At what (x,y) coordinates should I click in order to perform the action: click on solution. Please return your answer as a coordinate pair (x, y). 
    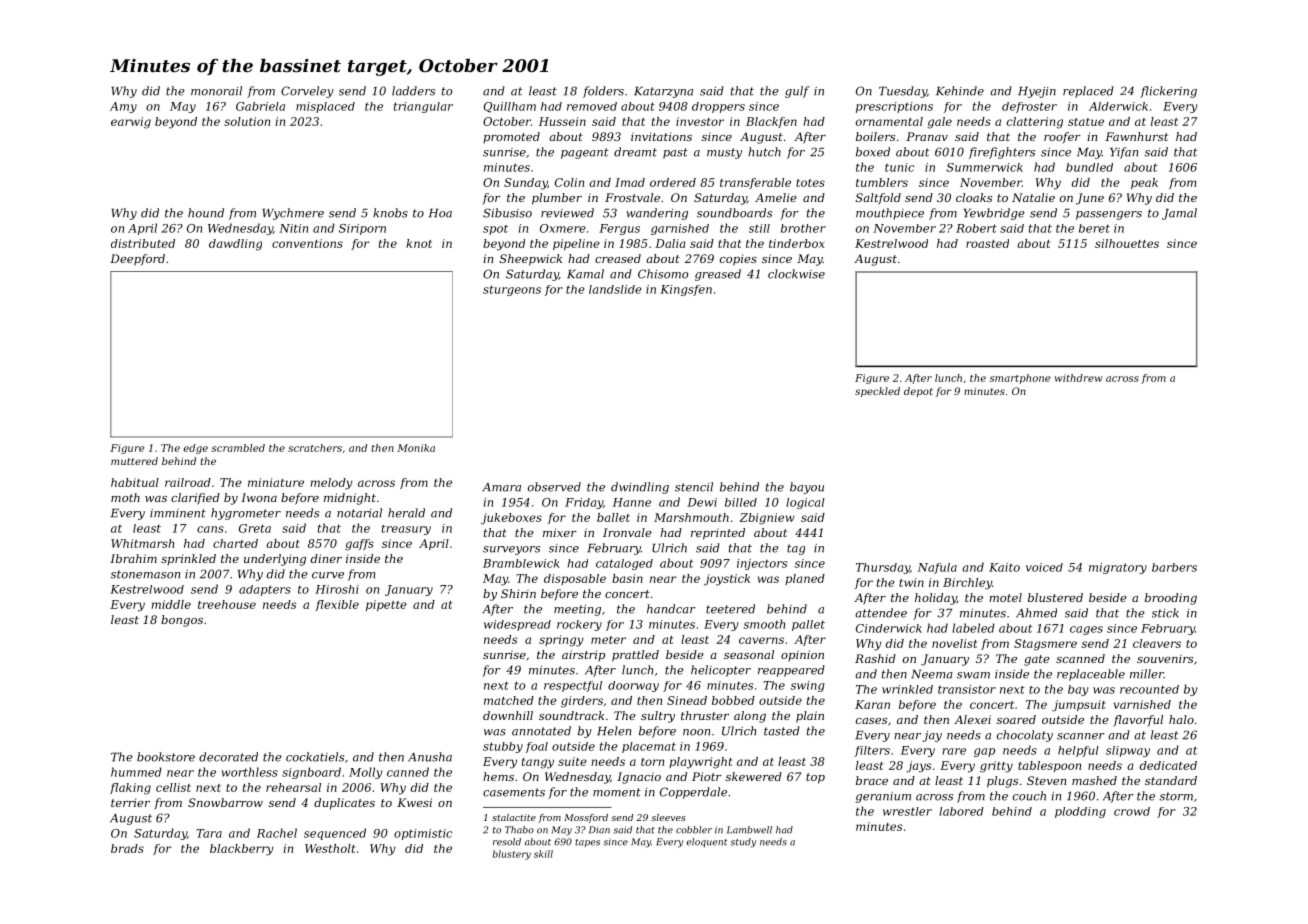
    Looking at the image, I should click on (247, 121).
